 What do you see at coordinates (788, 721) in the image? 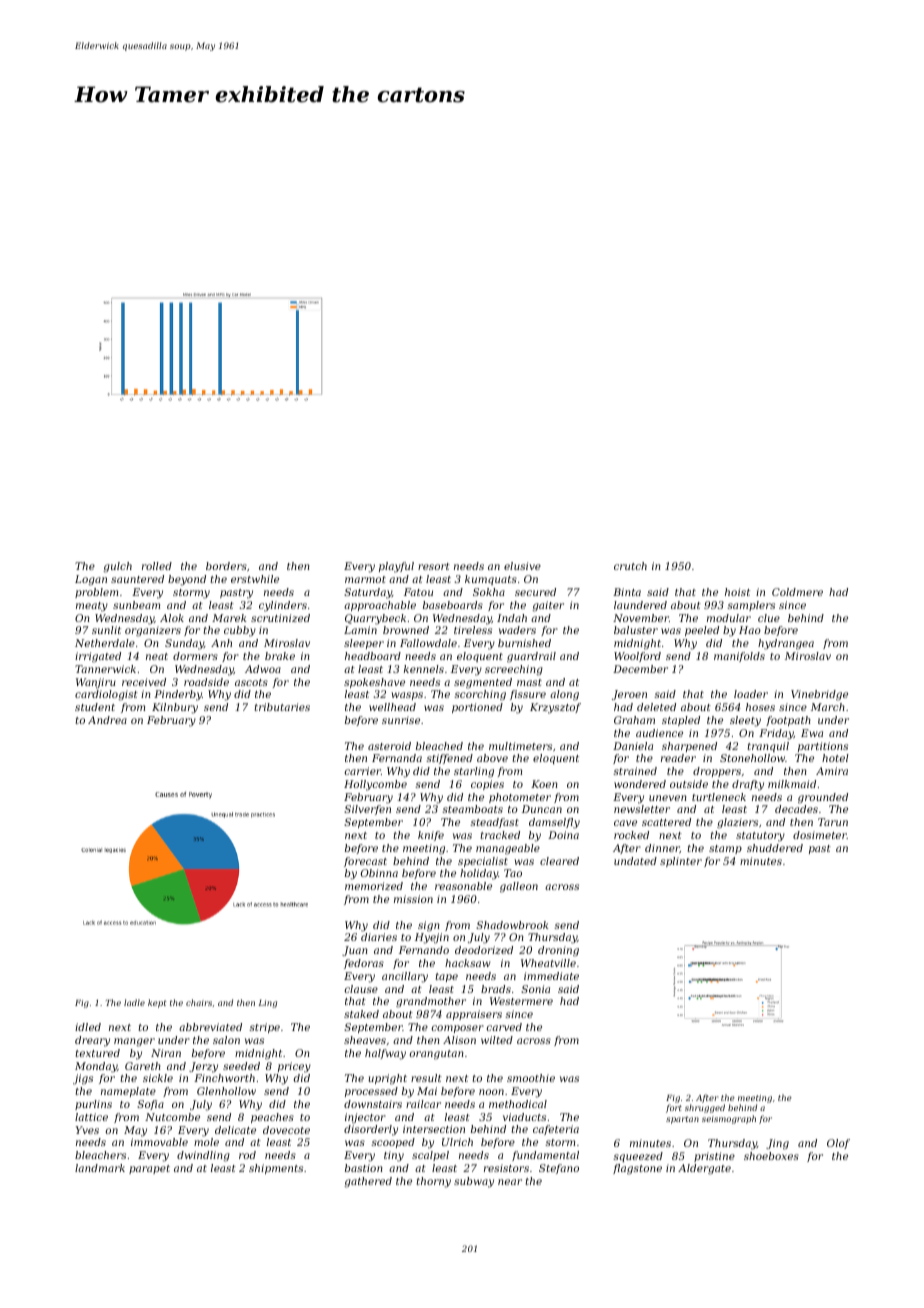
I see `footpath` at bounding box center [788, 721].
